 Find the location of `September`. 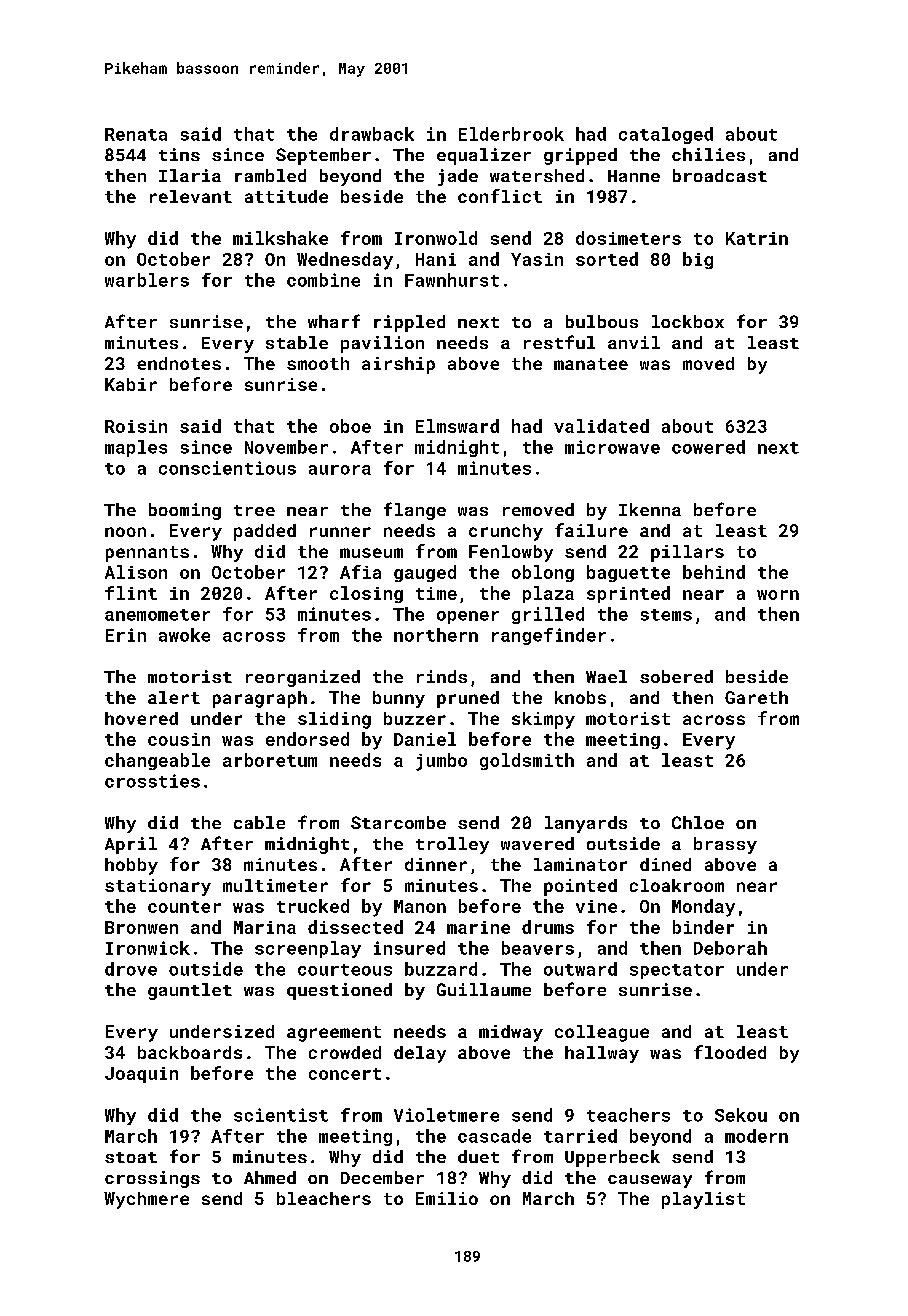

September is located at coordinates (323, 156).
